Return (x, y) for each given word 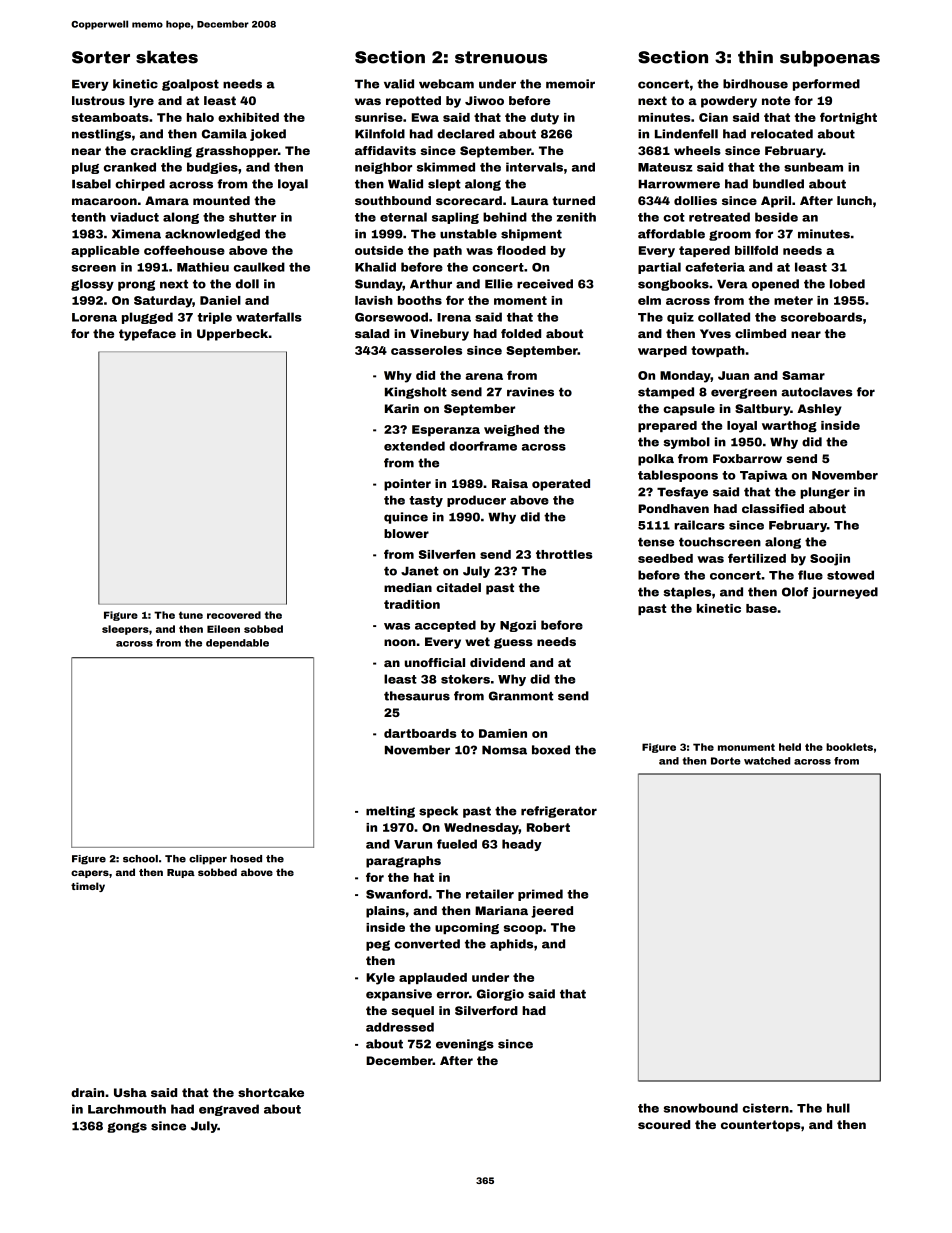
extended (414, 446)
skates (167, 57)
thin (755, 57)
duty (545, 119)
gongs (127, 1127)
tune (191, 615)
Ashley (819, 410)
